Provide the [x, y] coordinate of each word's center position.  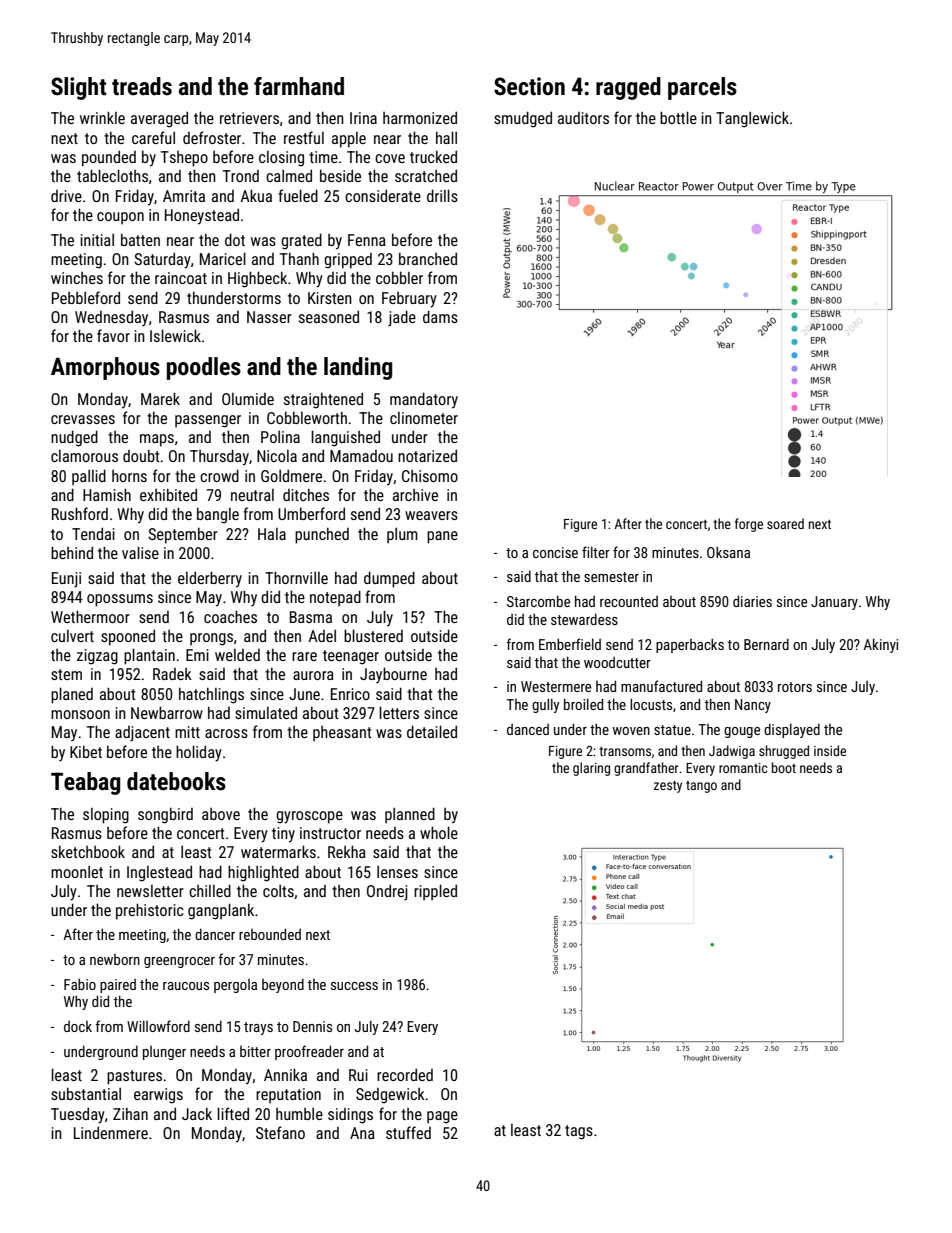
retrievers [249, 118]
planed [72, 695]
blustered [373, 635]
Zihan [130, 1113]
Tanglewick [752, 119]
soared [785, 523]
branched [428, 258]
